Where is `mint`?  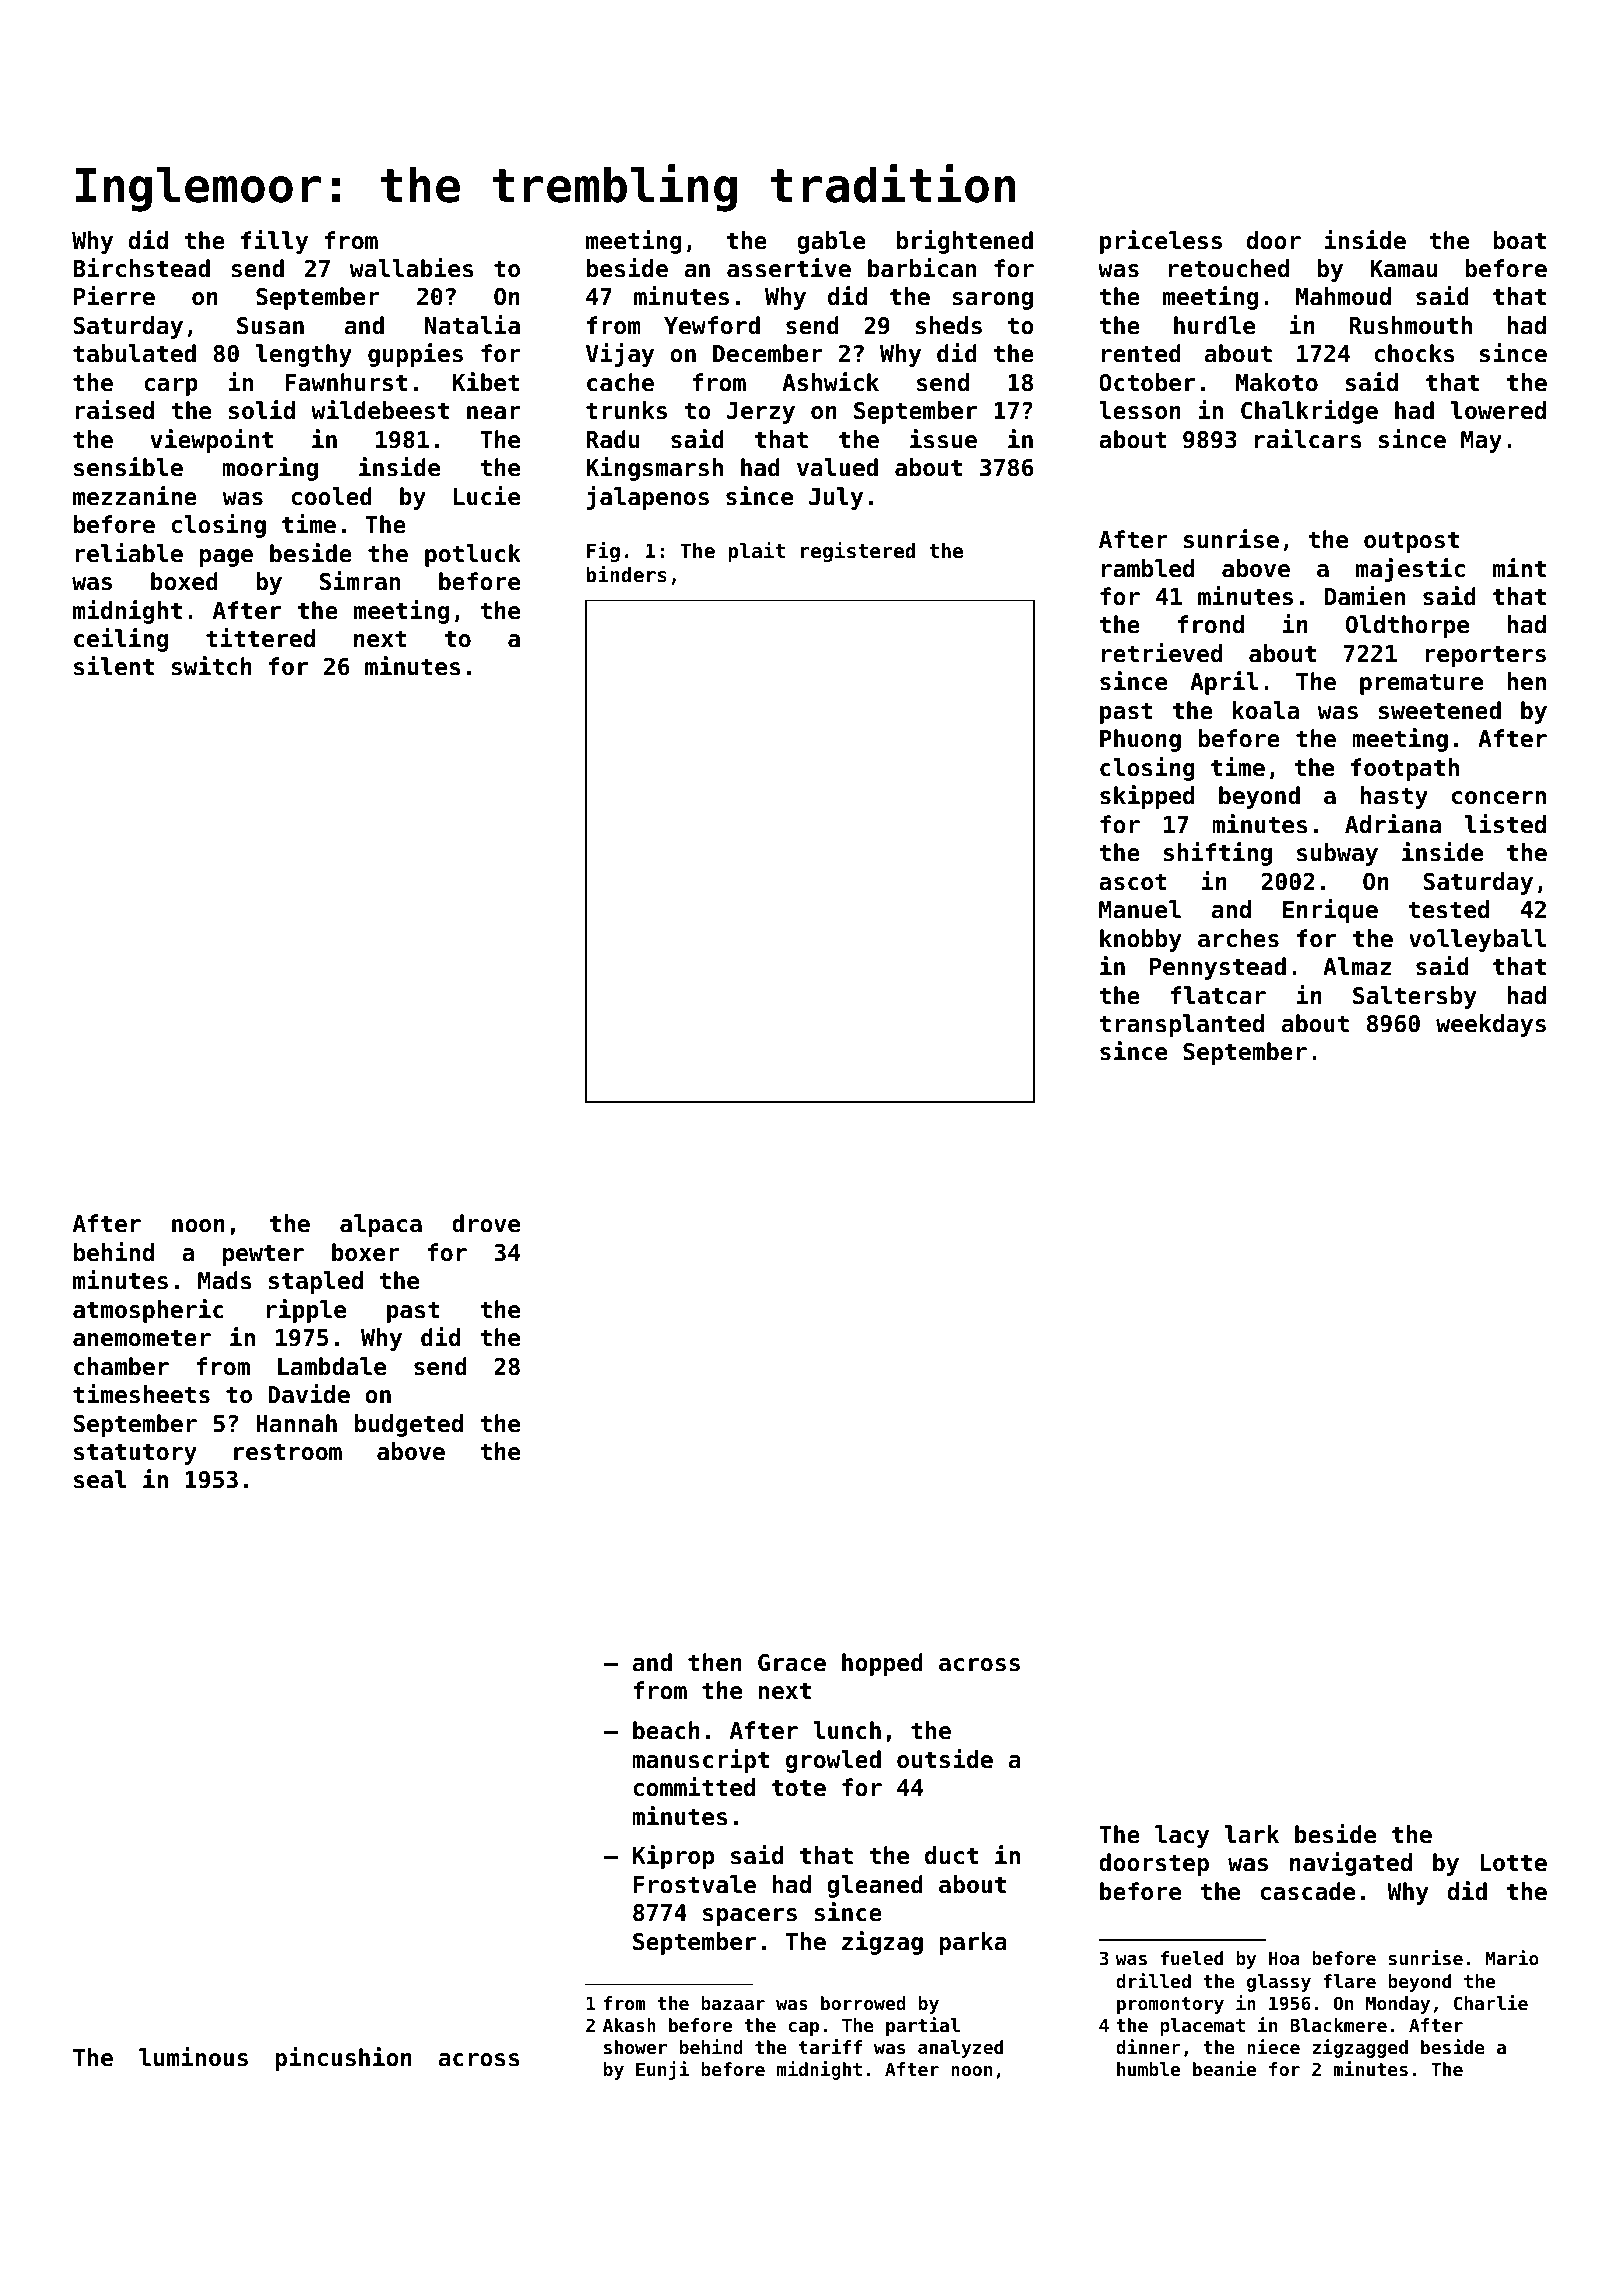 mint is located at coordinates (1519, 567).
